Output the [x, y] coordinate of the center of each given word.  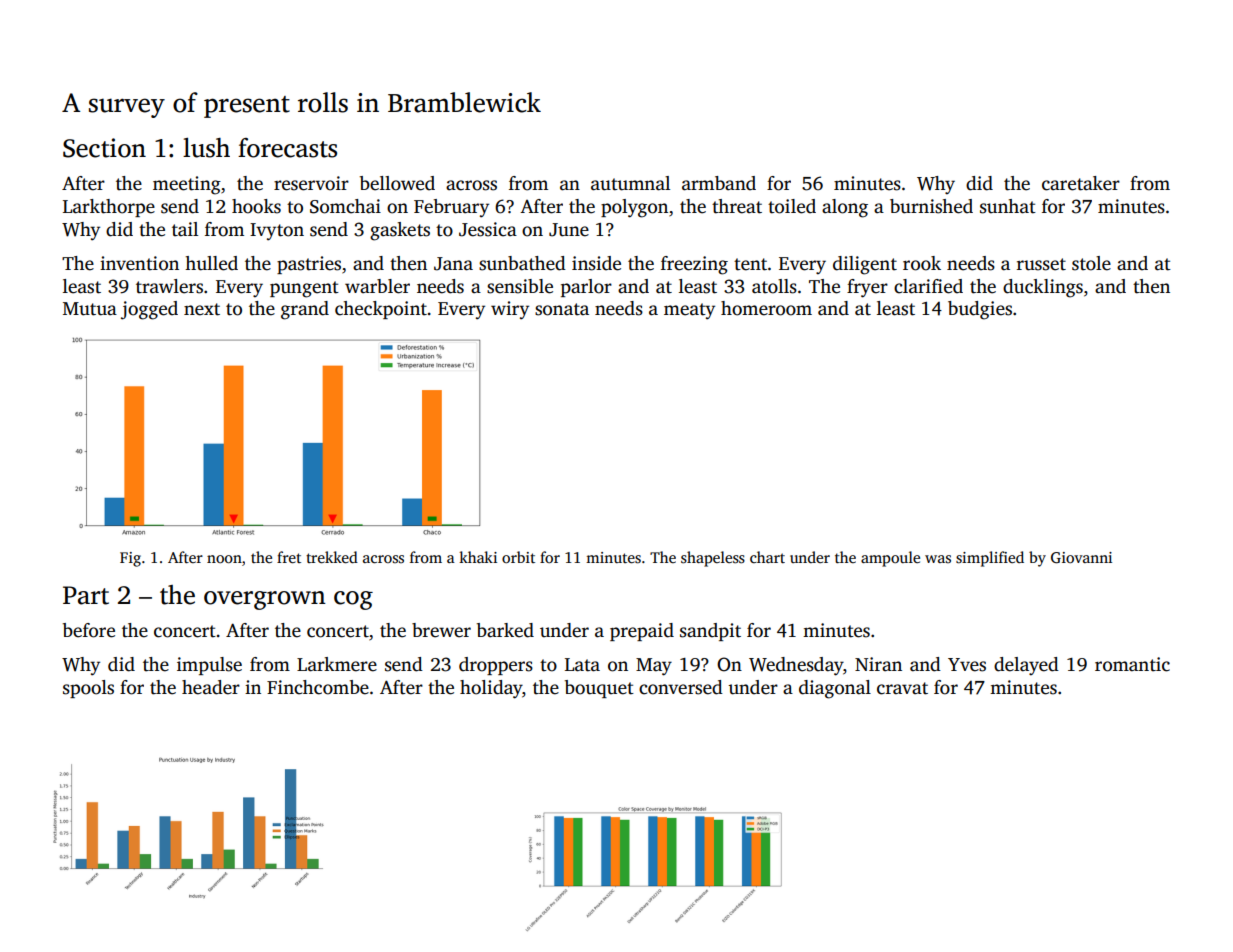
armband [719, 183]
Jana [453, 264]
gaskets [400, 231]
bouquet [599, 689]
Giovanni [1081, 558]
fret [289, 557]
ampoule [890, 559]
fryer [867, 288]
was [938, 559]
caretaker [1081, 183]
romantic [1132, 664]
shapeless [713, 559]
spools [88, 689]
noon [224, 559]
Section [104, 148]
